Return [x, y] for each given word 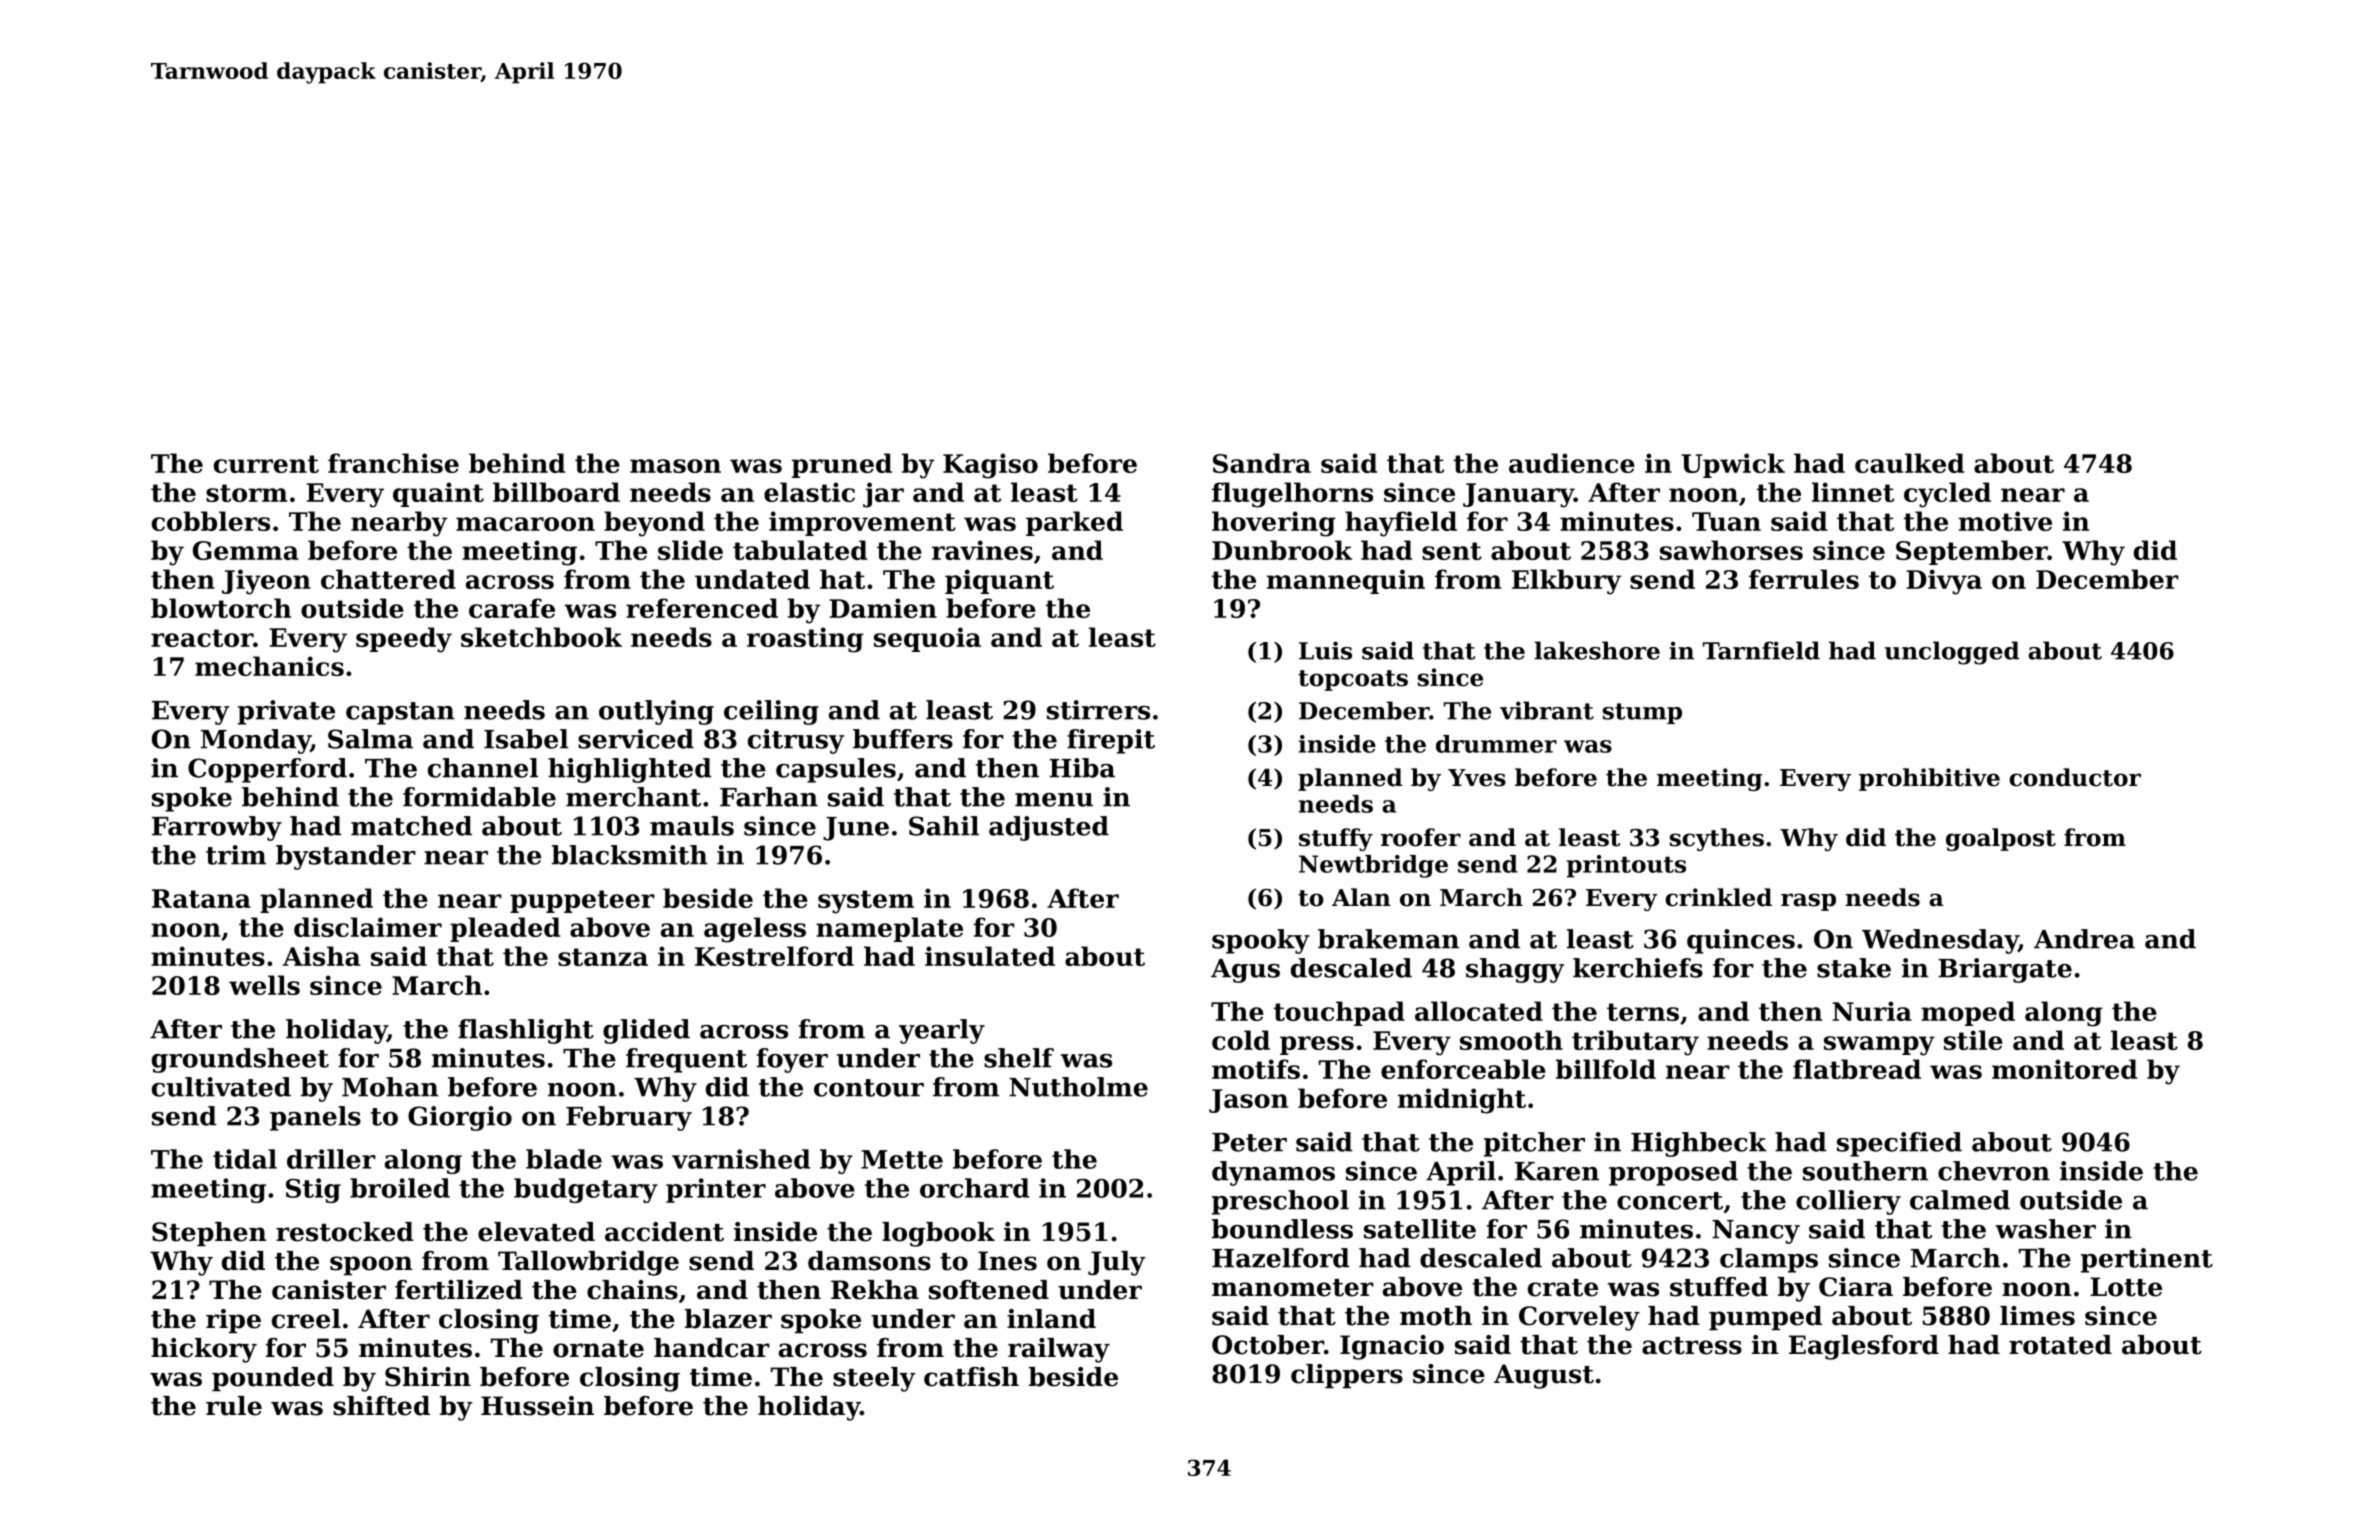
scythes [1717, 839]
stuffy [1336, 839]
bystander [346, 857]
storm [247, 493]
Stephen [209, 1234]
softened [989, 1290]
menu [1054, 800]
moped [1968, 1013]
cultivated [221, 1087]
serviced [636, 739]
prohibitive [1929, 779]
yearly [942, 1031]
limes [2037, 1316]
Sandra [1262, 463]
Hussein [537, 1406]
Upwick [1733, 465]
